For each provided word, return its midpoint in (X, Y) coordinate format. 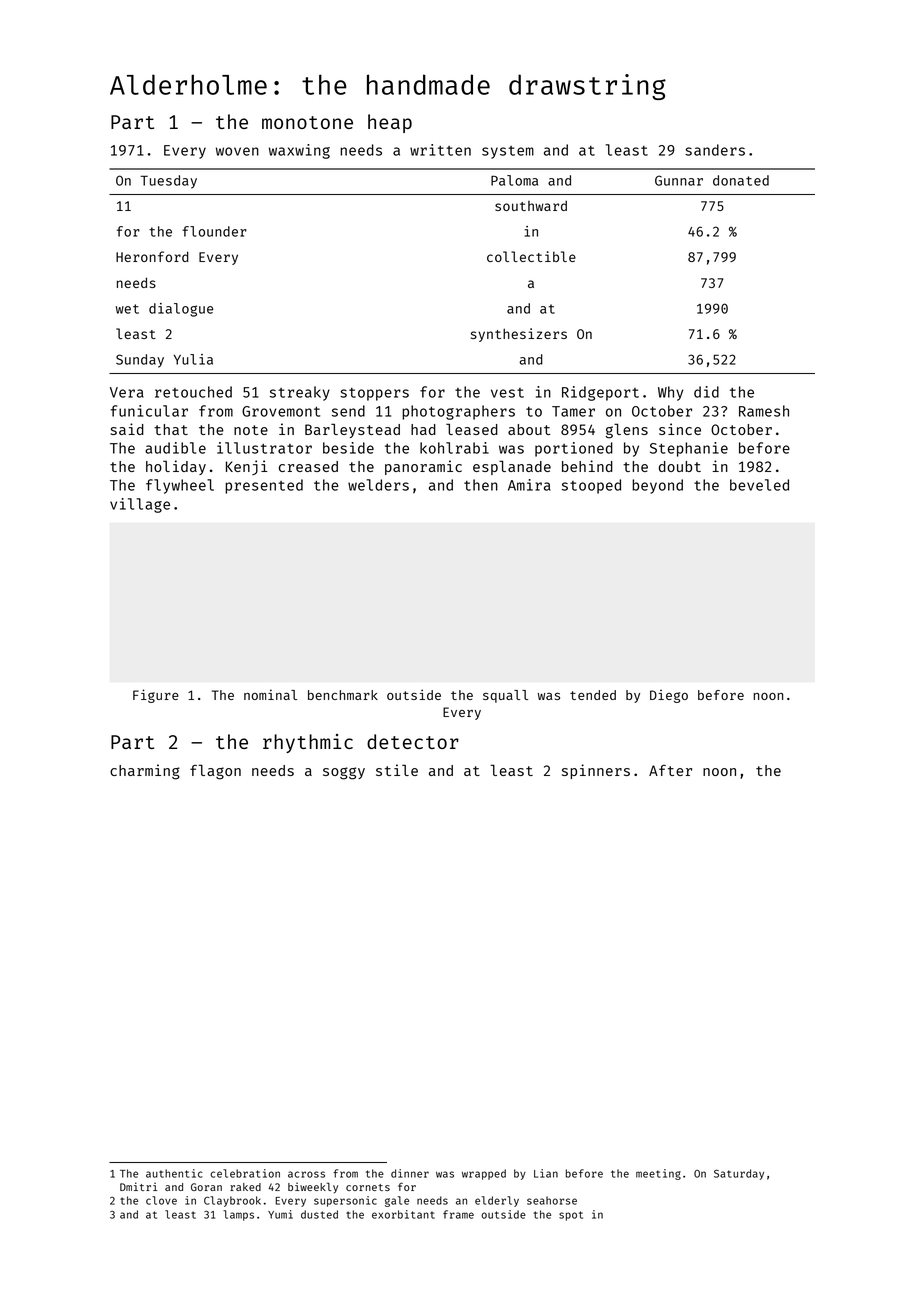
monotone (307, 122)
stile (397, 770)
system (508, 152)
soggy (344, 773)
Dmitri (139, 1186)
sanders (715, 150)
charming (145, 772)
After (670, 770)
